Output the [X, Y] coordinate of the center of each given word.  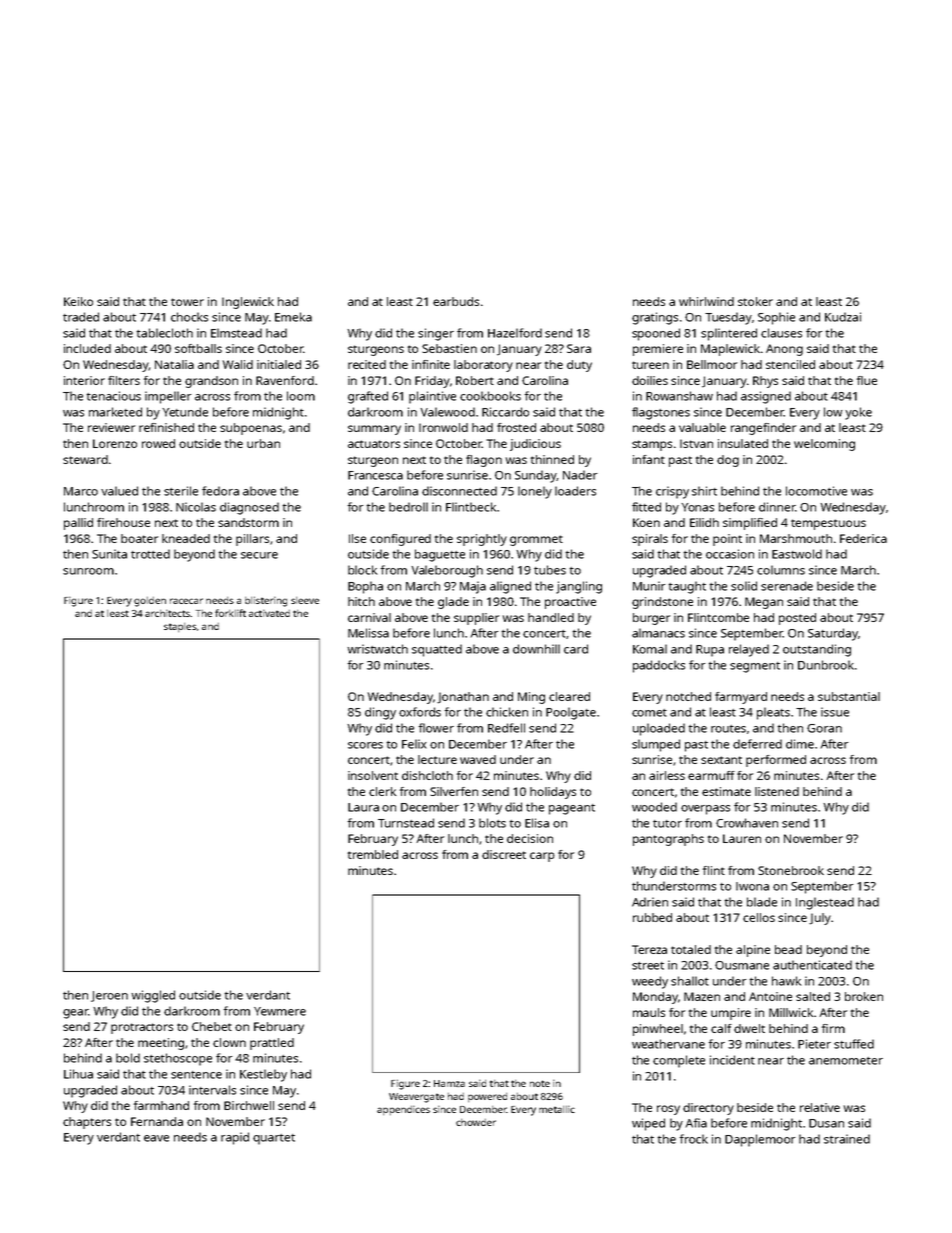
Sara [579, 348]
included [87, 348]
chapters [87, 1123]
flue [867, 380]
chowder [476, 1122]
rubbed [652, 917]
